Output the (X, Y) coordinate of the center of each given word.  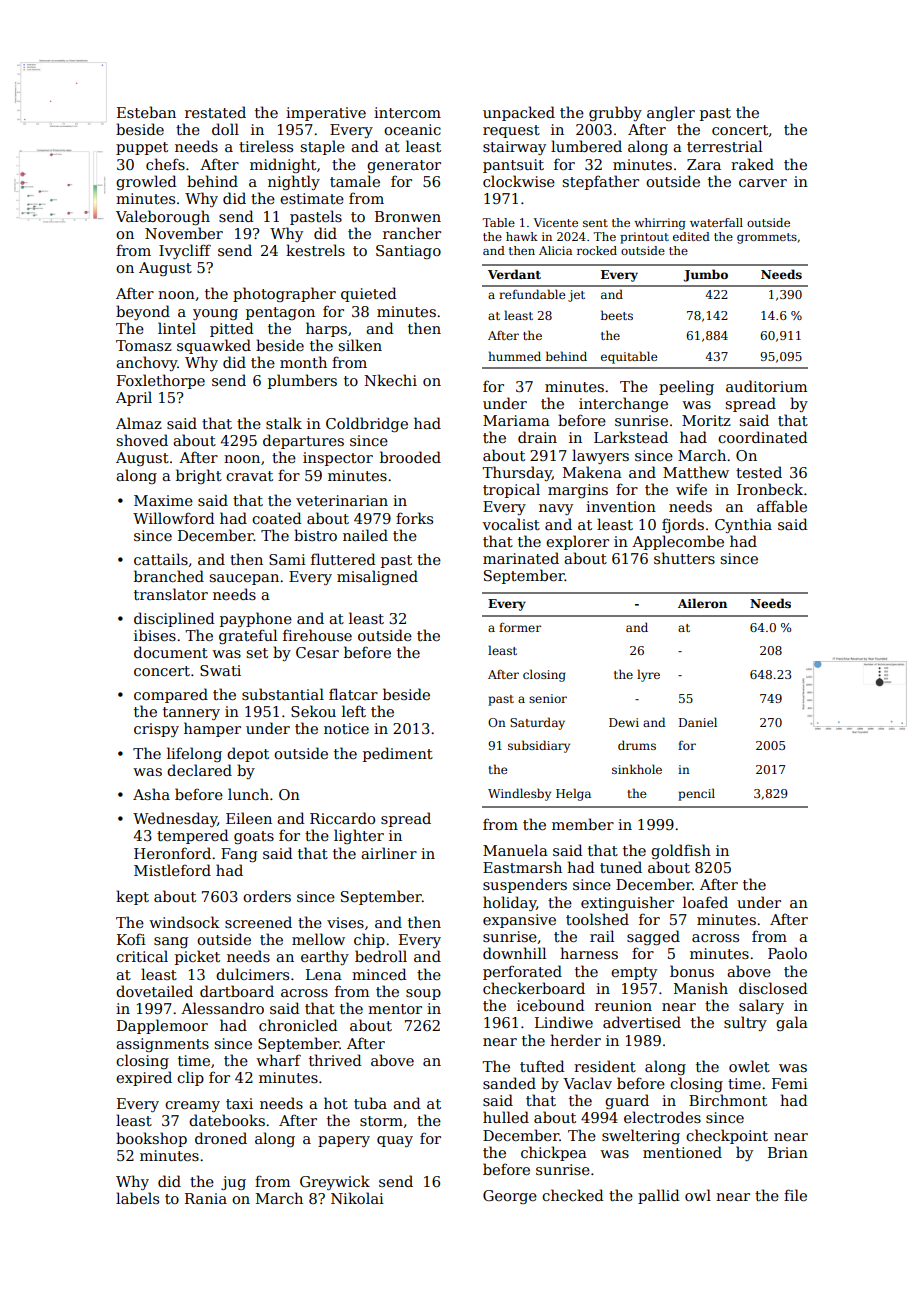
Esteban (146, 112)
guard (627, 1101)
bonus (692, 971)
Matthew (696, 472)
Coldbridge (367, 424)
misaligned (377, 577)
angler (671, 113)
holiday (509, 903)
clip (190, 1078)
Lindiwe (564, 1022)
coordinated (763, 437)
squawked (214, 346)
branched (169, 576)
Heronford (172, 853)
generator (404, 166)
